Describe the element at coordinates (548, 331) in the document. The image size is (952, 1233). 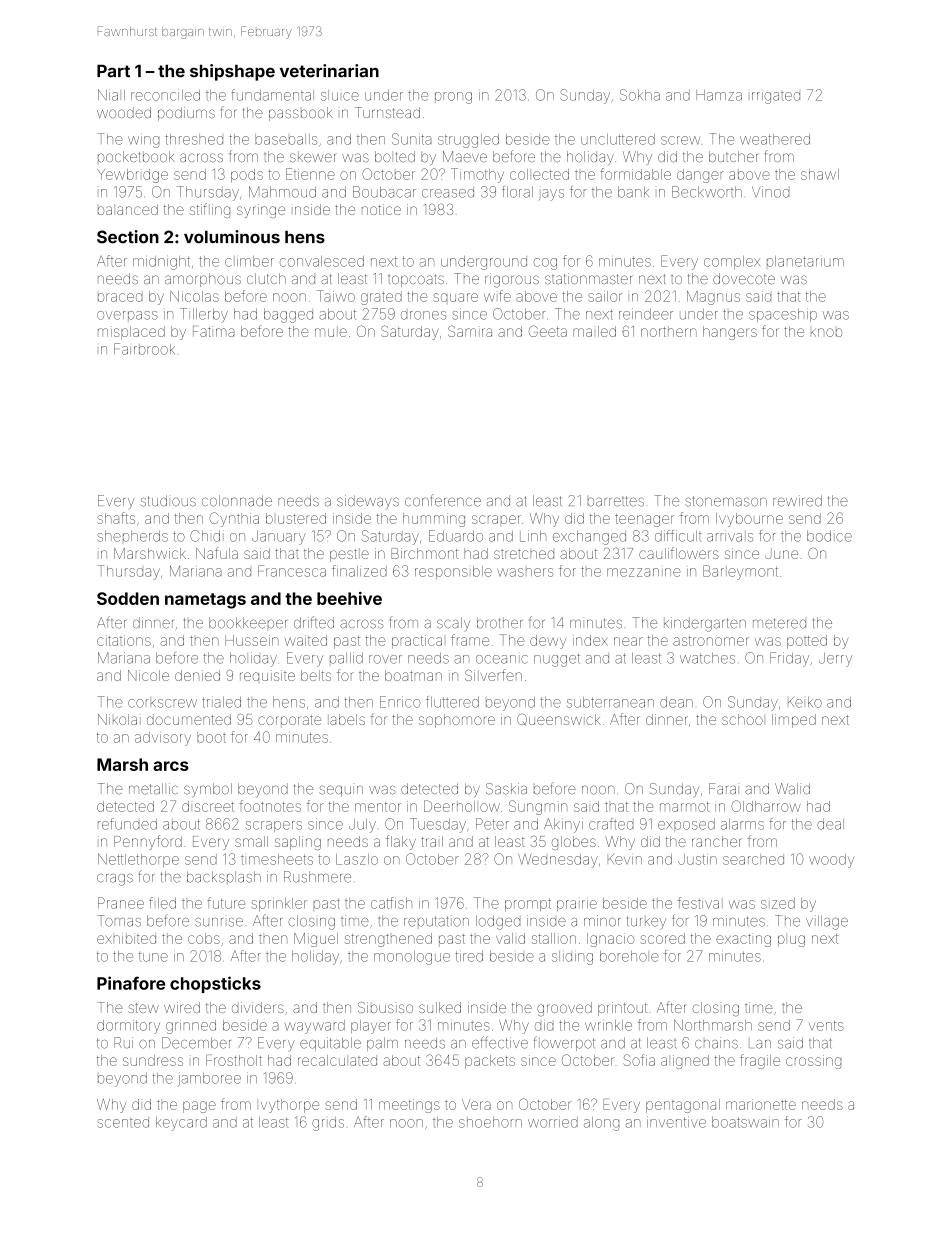
I see `Geeta` at that location.
